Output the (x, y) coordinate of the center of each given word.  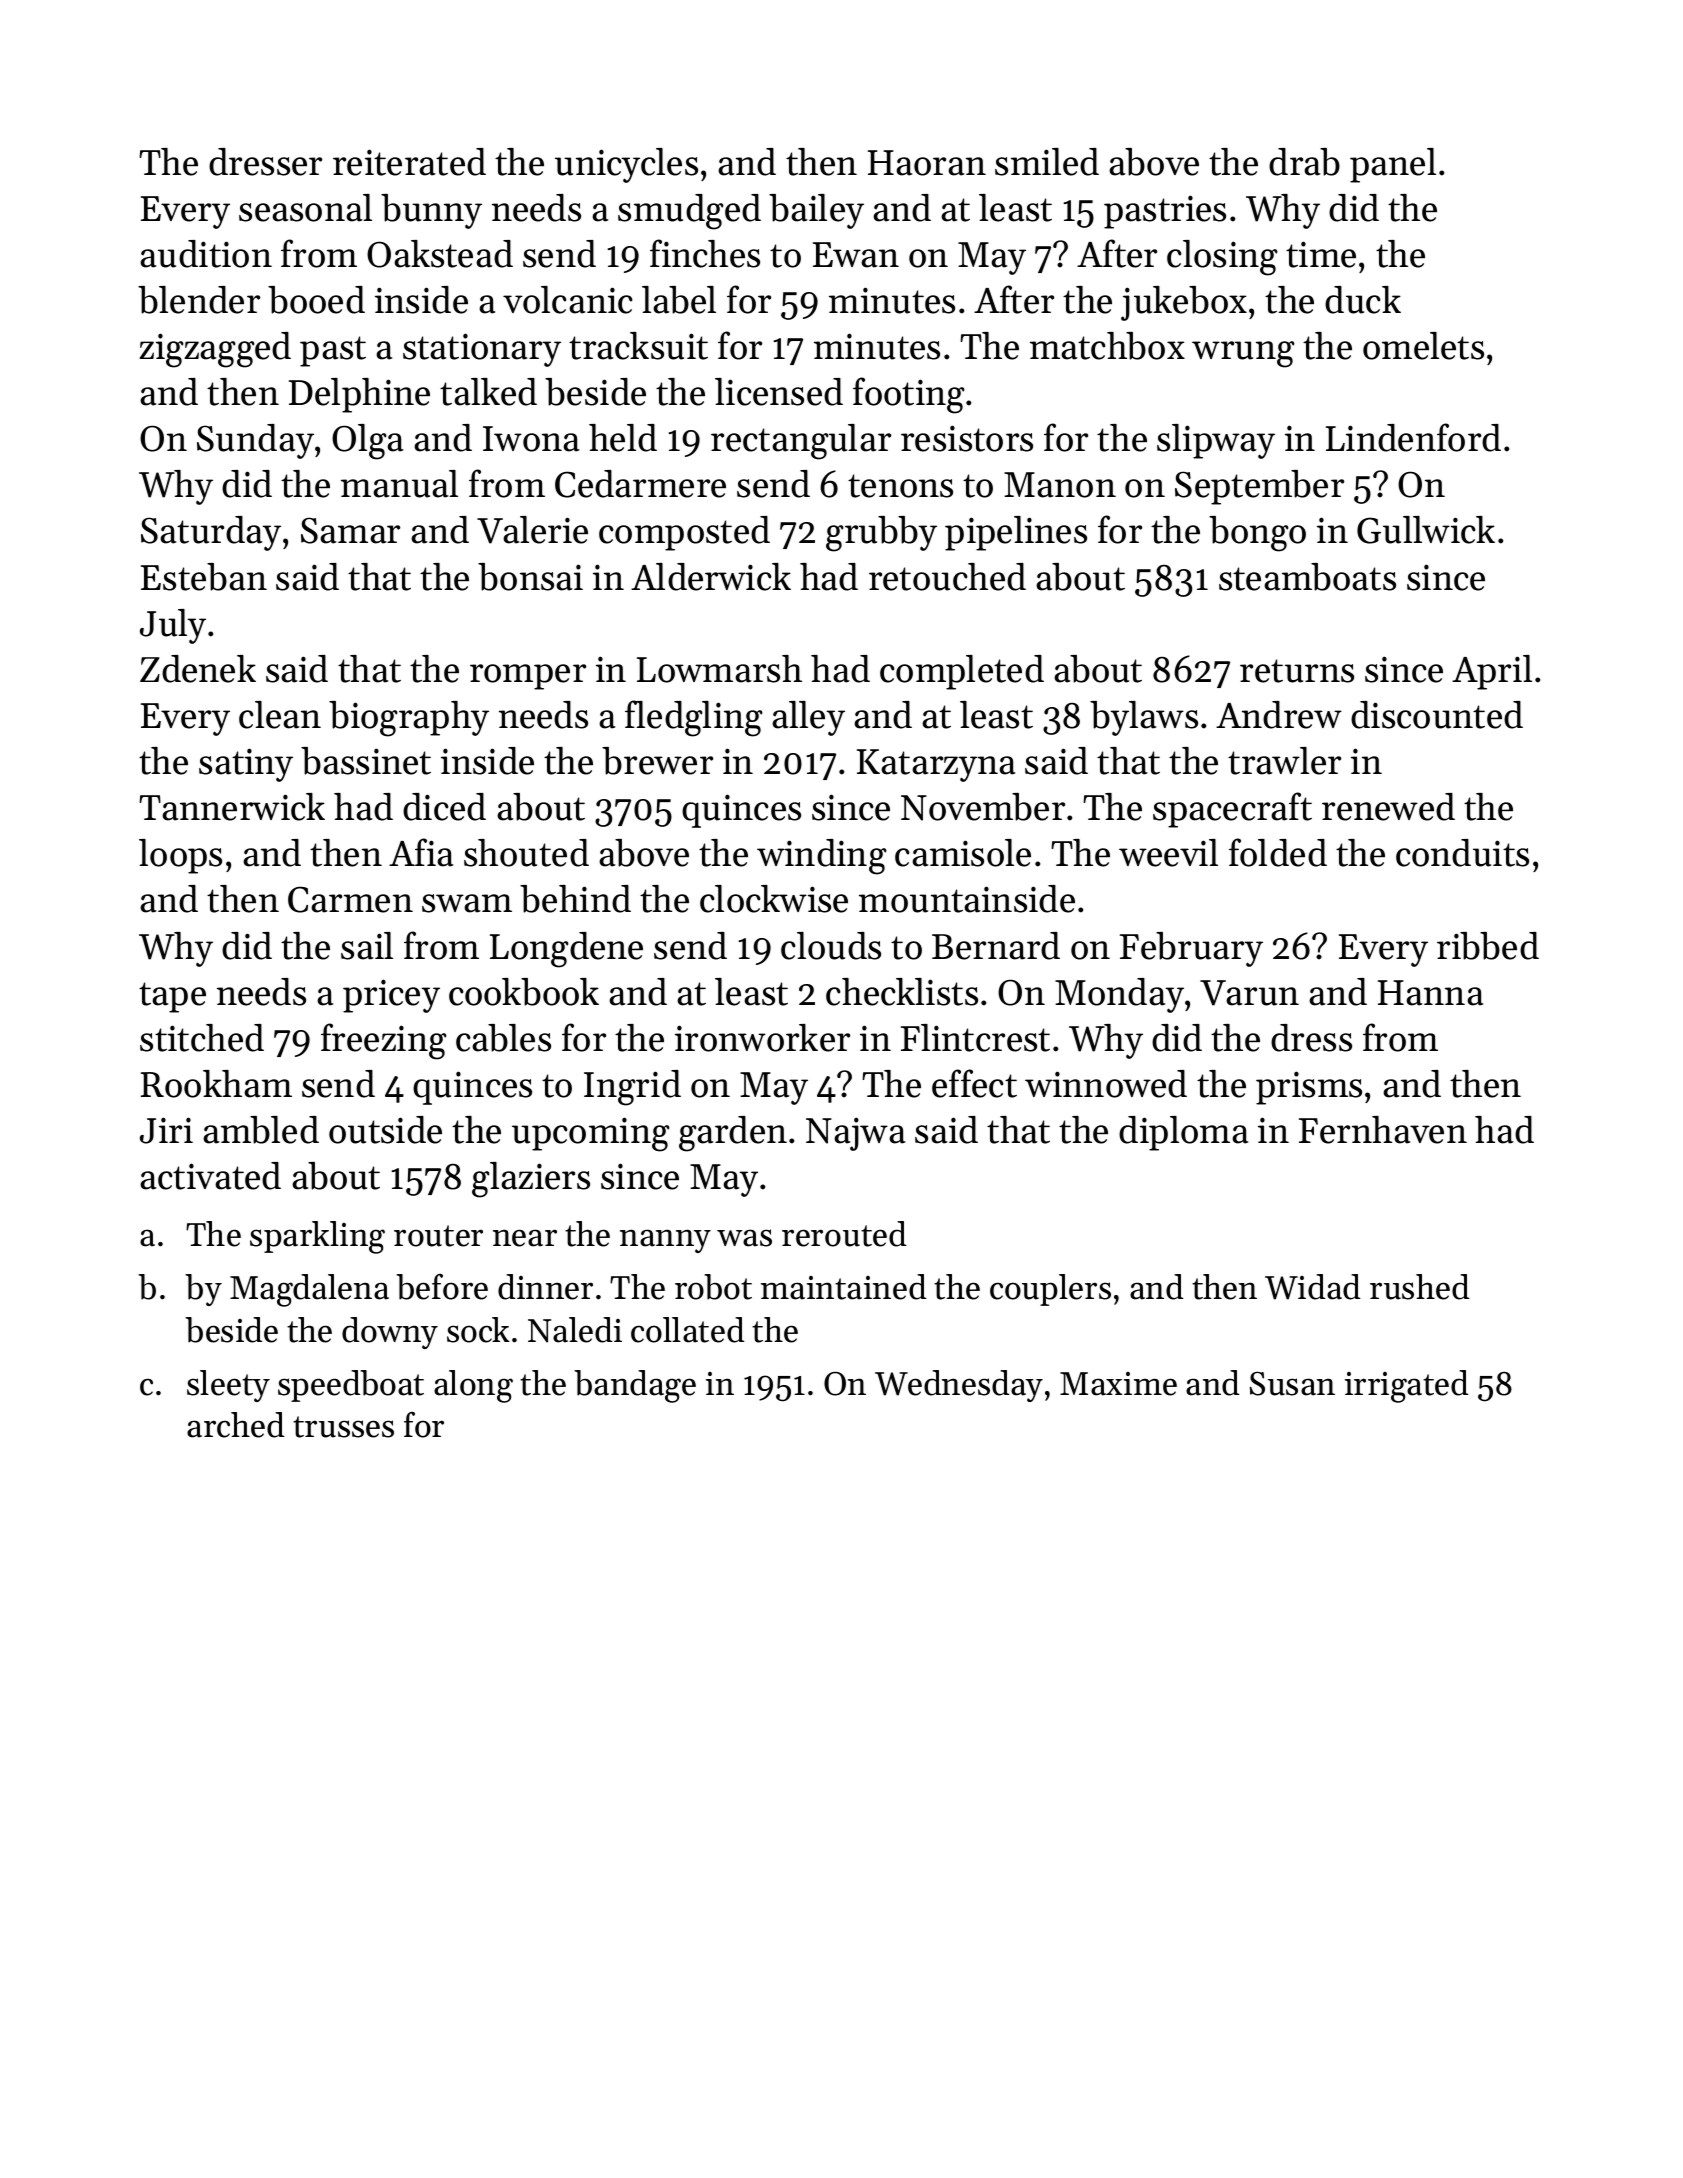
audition (206, 254)
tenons (900, 486)
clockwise (774, 899)
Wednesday (959, 1386)
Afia (421, 852)
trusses (343, 1427)
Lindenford (1413, 437)
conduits (1462, 853)
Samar (350, 530)
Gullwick (1426, 530)
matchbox (1107, 346)
